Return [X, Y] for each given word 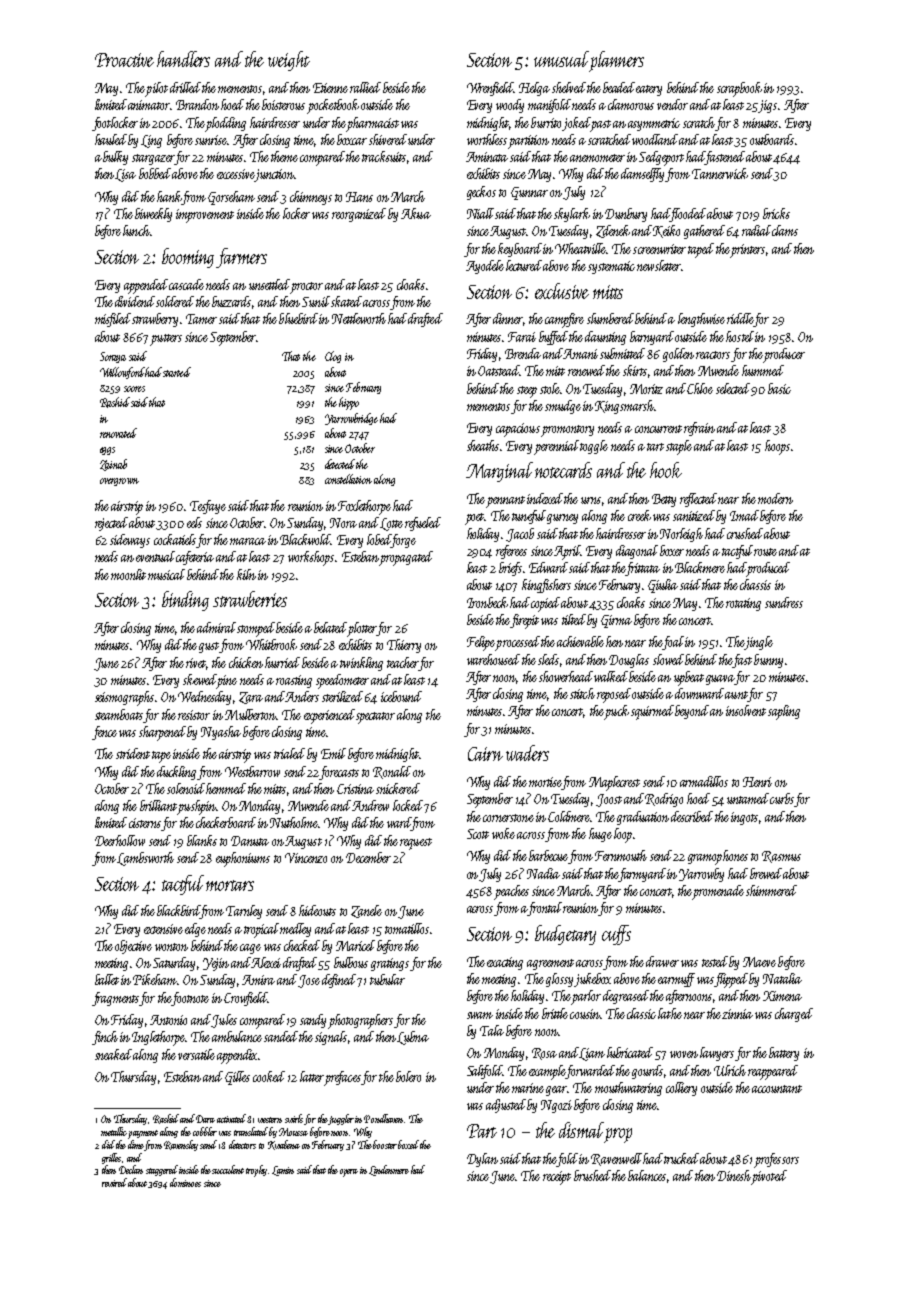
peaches [511, 892]
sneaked [113, 1054]
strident [133, 753]
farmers [241, 258]
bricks [776, 213]
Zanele [366, 911]
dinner [508, 318]
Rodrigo [664, 800]
